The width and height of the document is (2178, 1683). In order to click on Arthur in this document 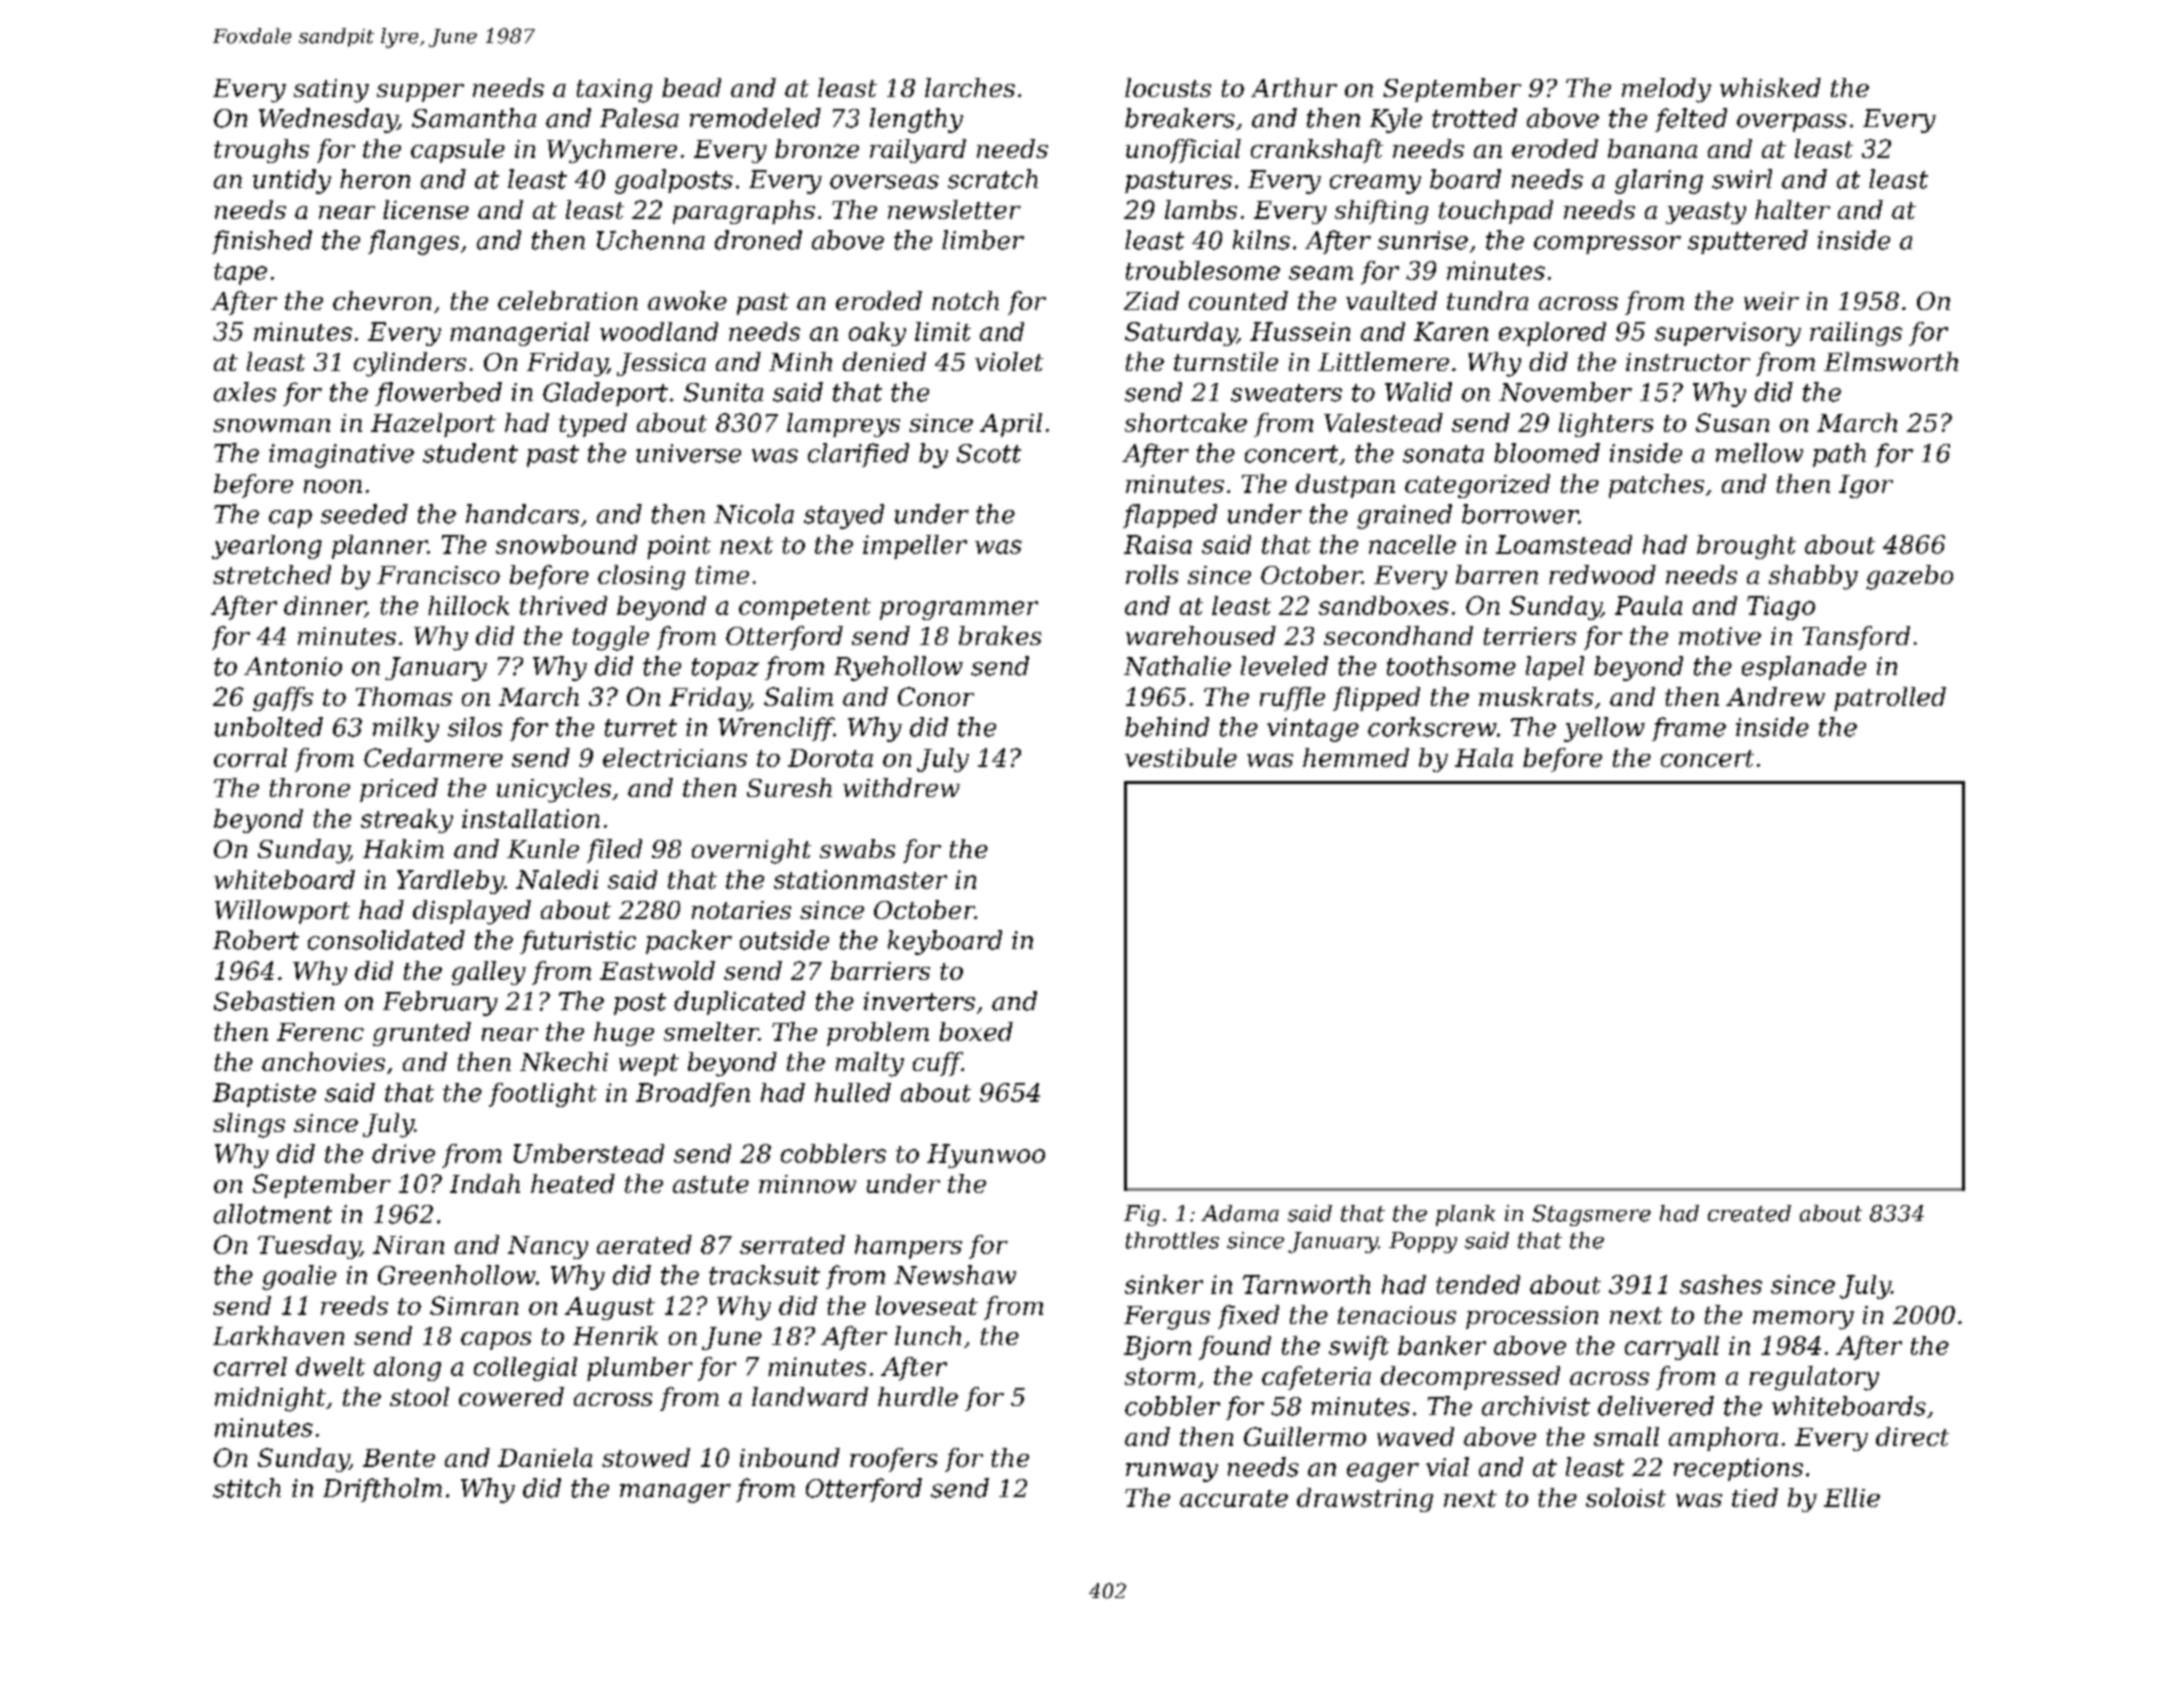, I will do `click(1294, 87)`.
